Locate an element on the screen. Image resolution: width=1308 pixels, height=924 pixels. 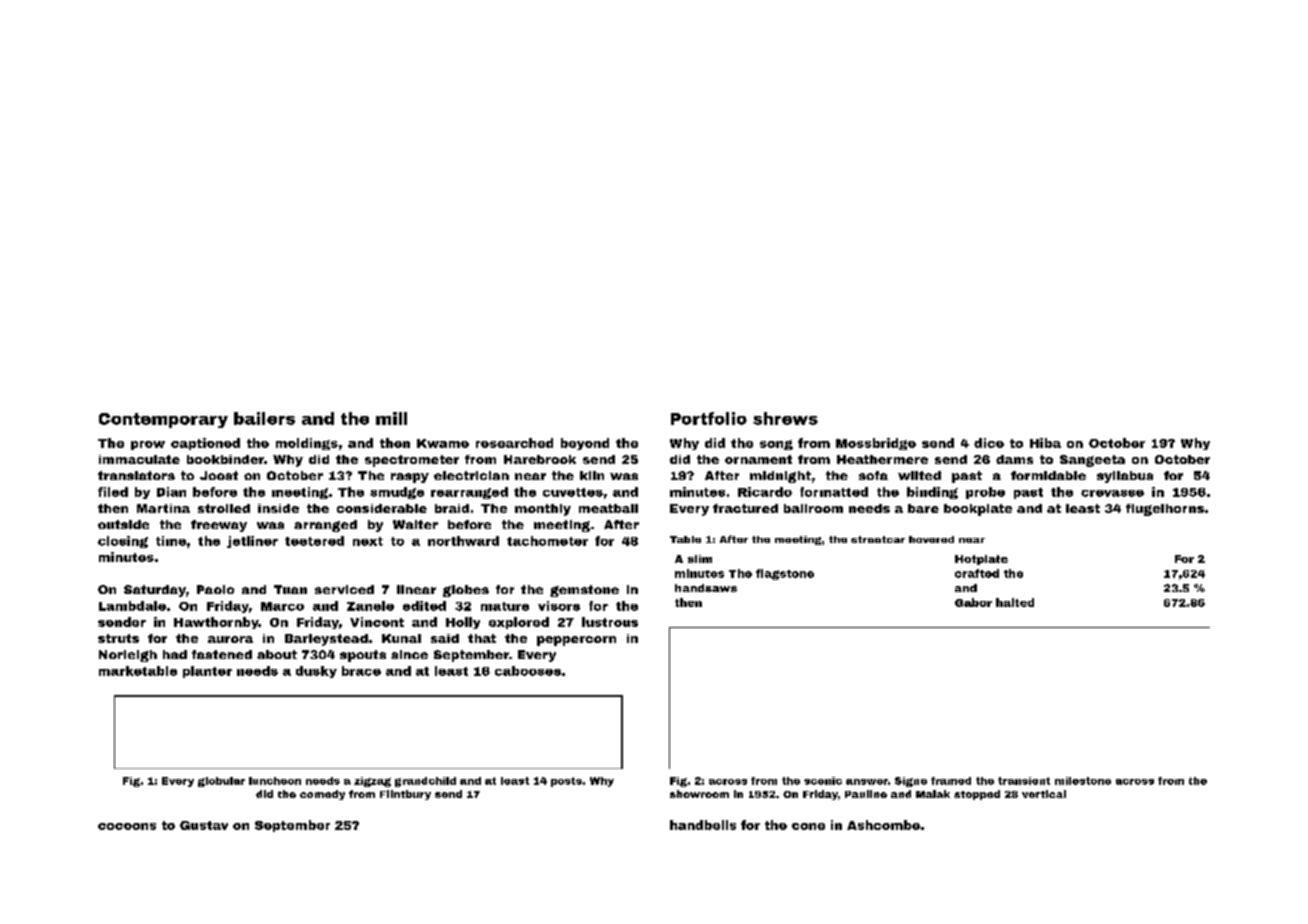
Paolo is located at coordinates (215, 589).
